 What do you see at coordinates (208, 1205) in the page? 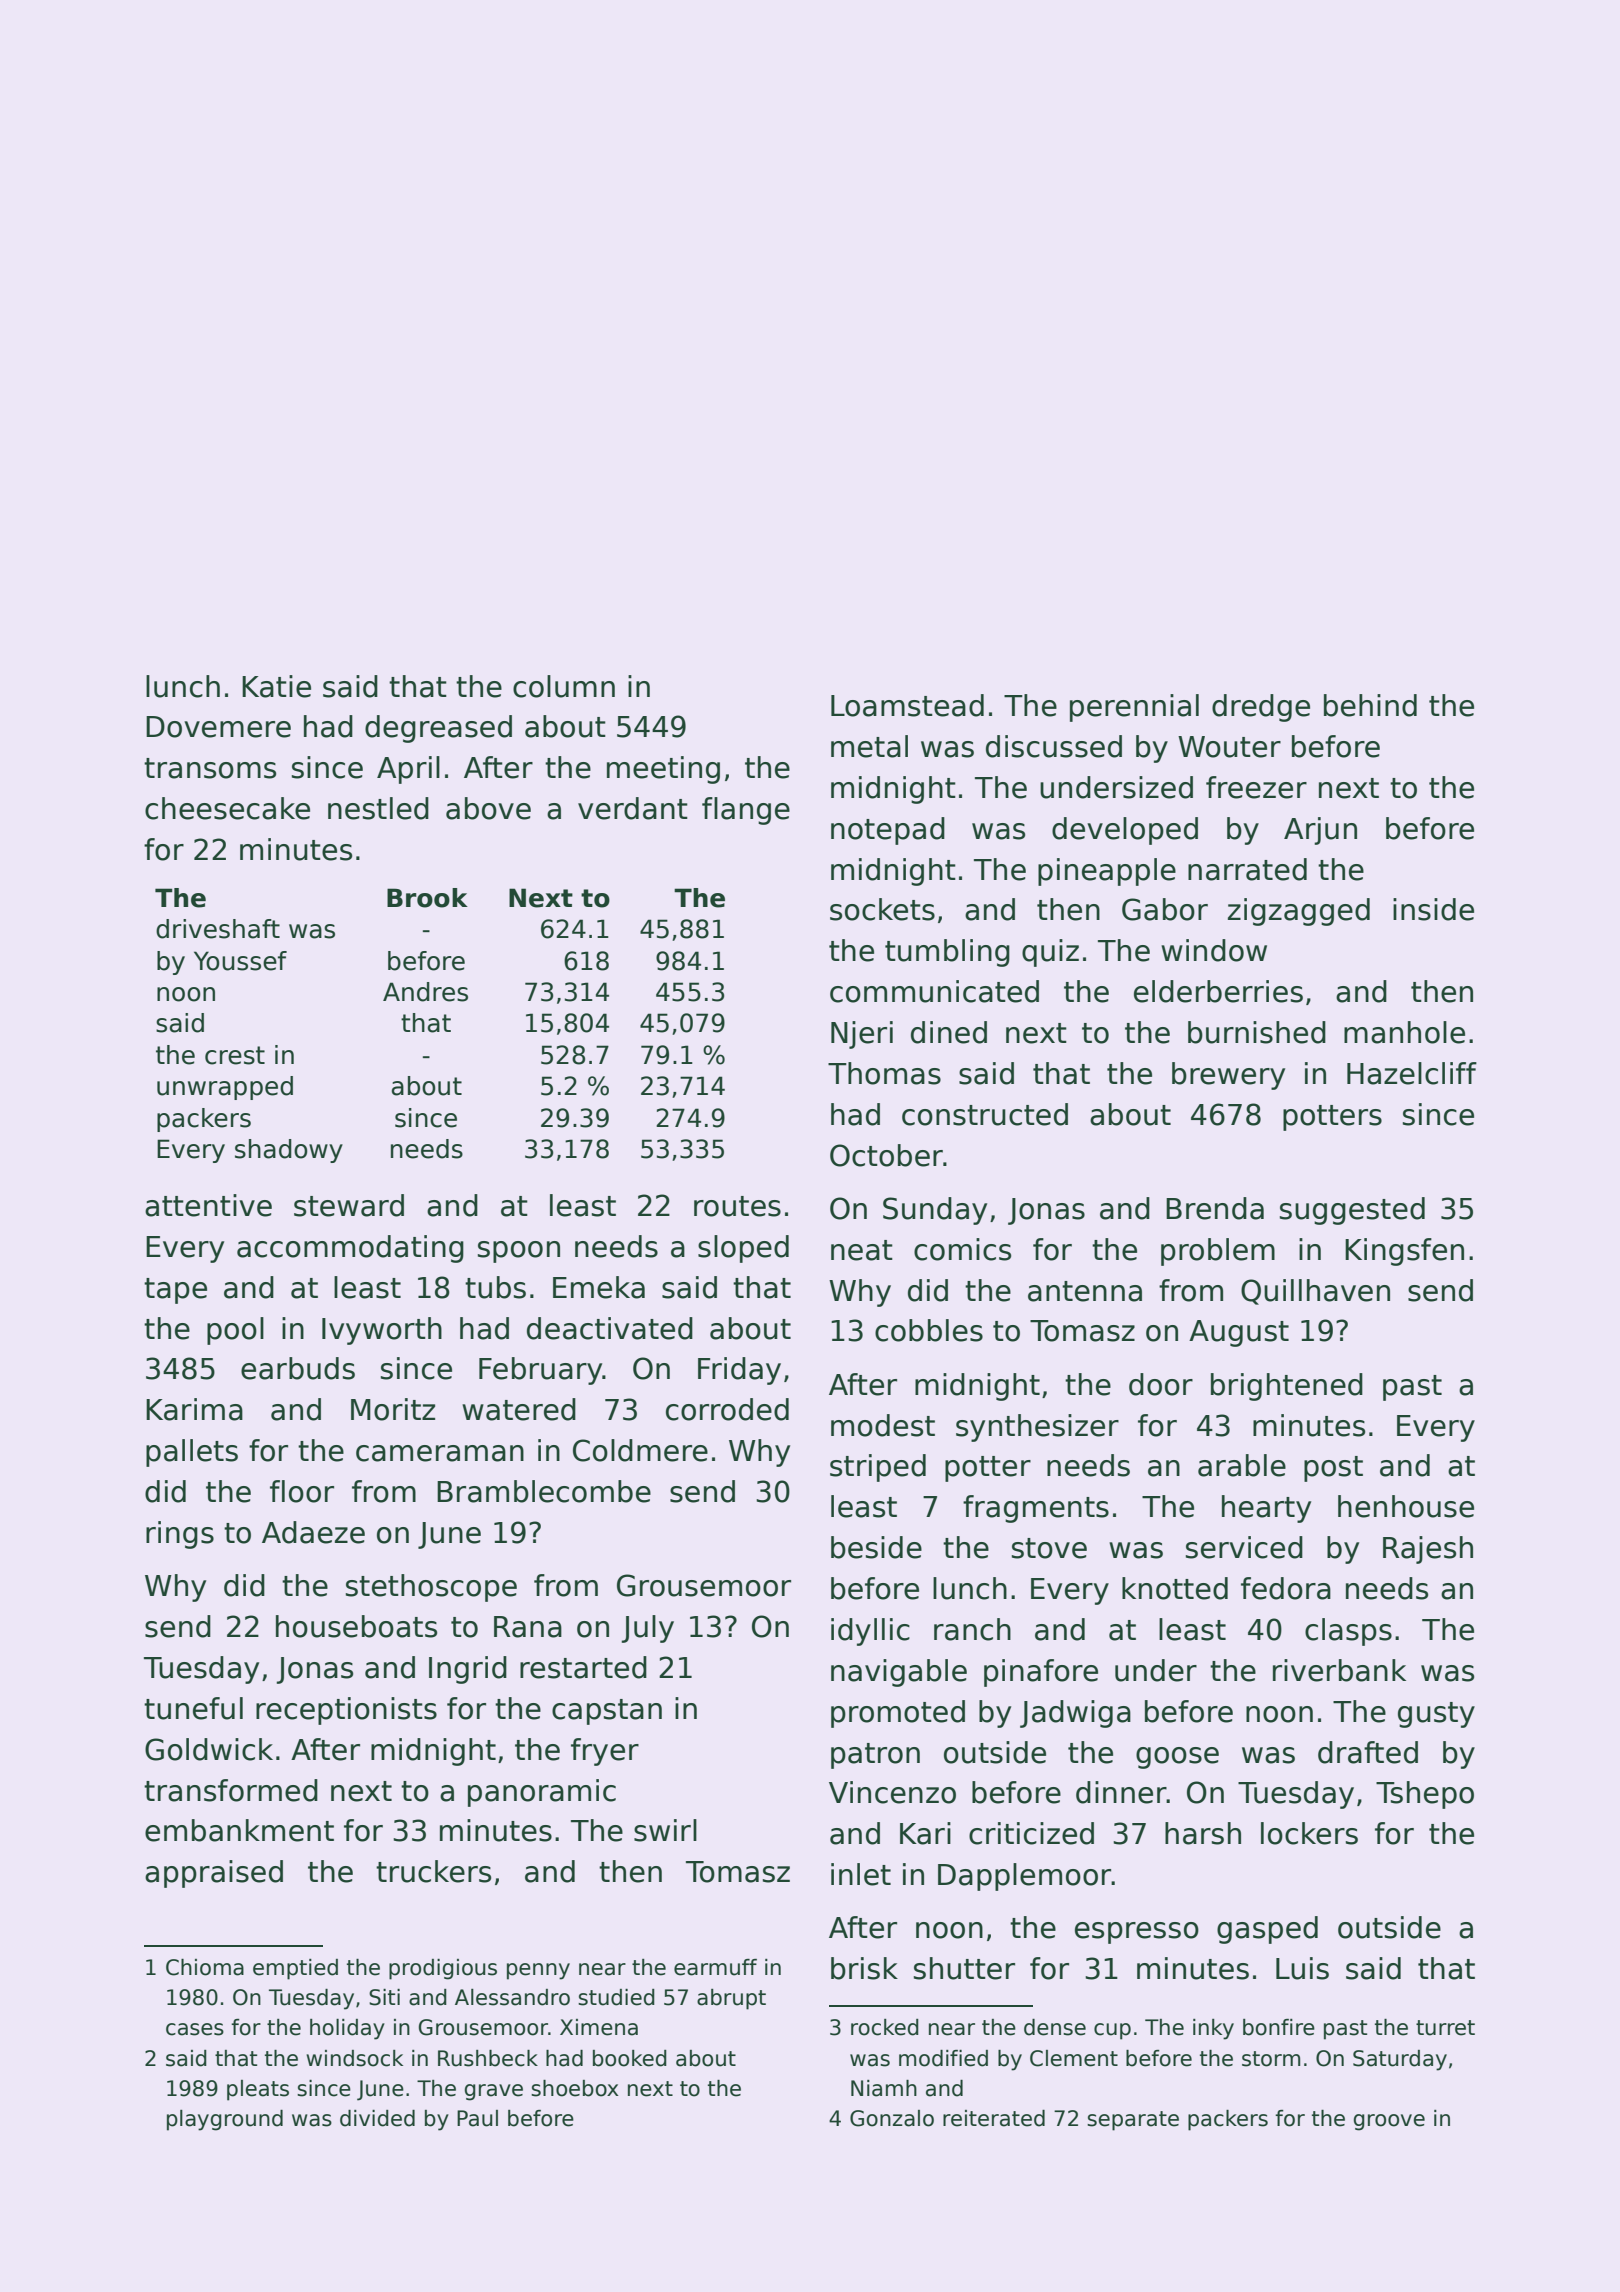
I see `attentive` at bounding box center [208, 1205].
